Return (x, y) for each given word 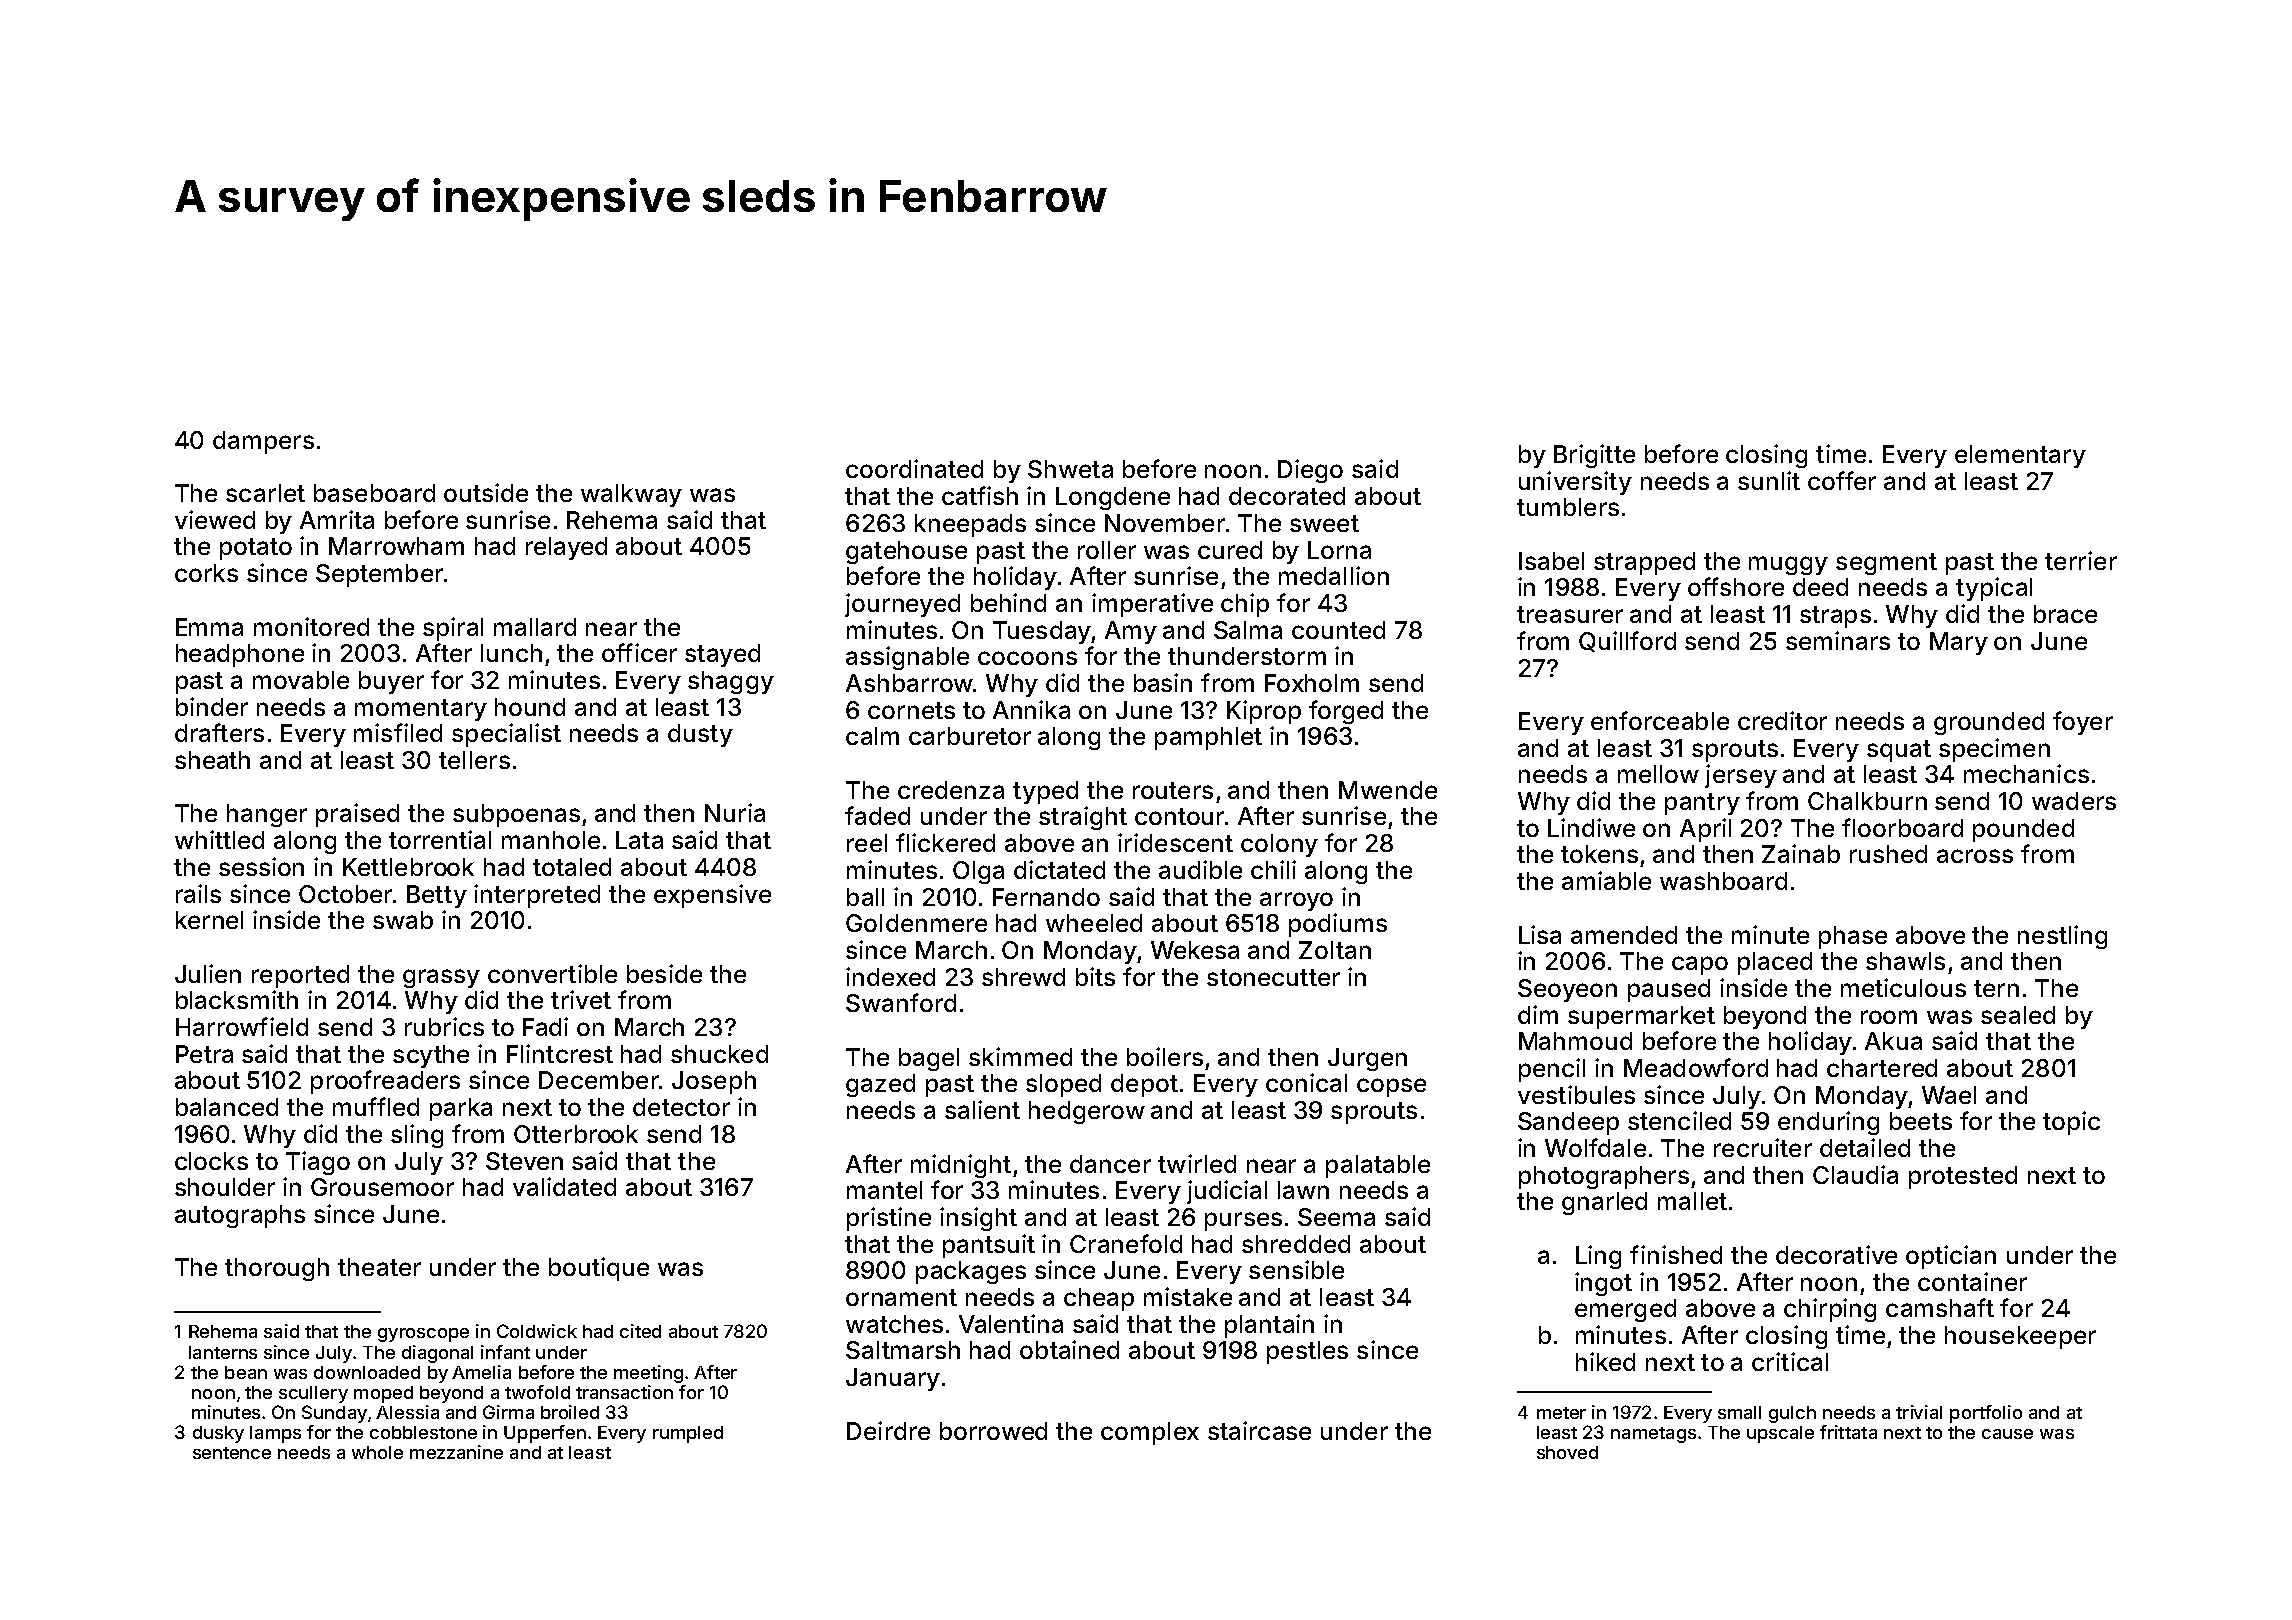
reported (300, 976)
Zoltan (1335, 950)
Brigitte (1594, 456)
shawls (1905, 961)
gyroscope (423, 1335)
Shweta (1070, 469)
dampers (263, 442)
